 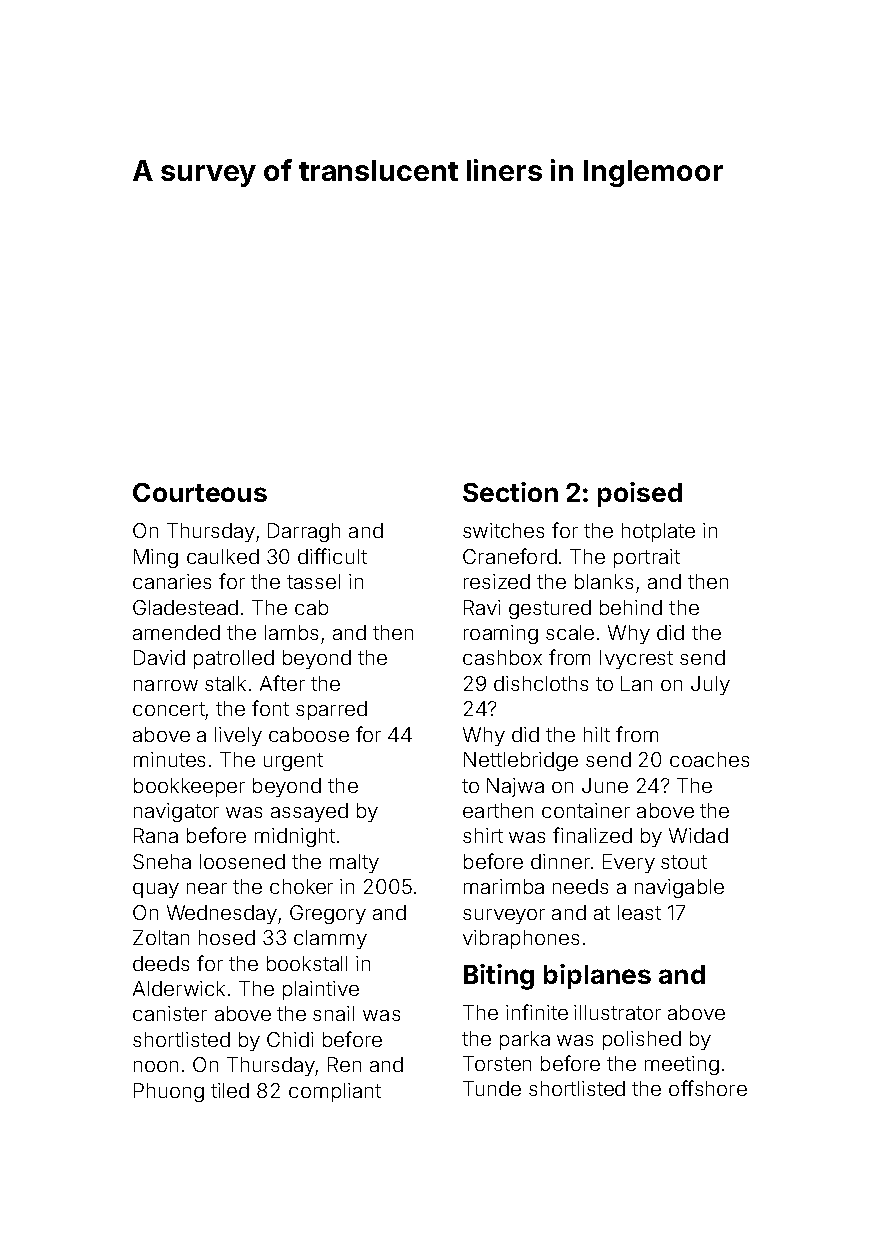 What do you see at coordinates (335, 1092) in the screenshot?
I see `compliant` at bounding box center [335, 1092].
